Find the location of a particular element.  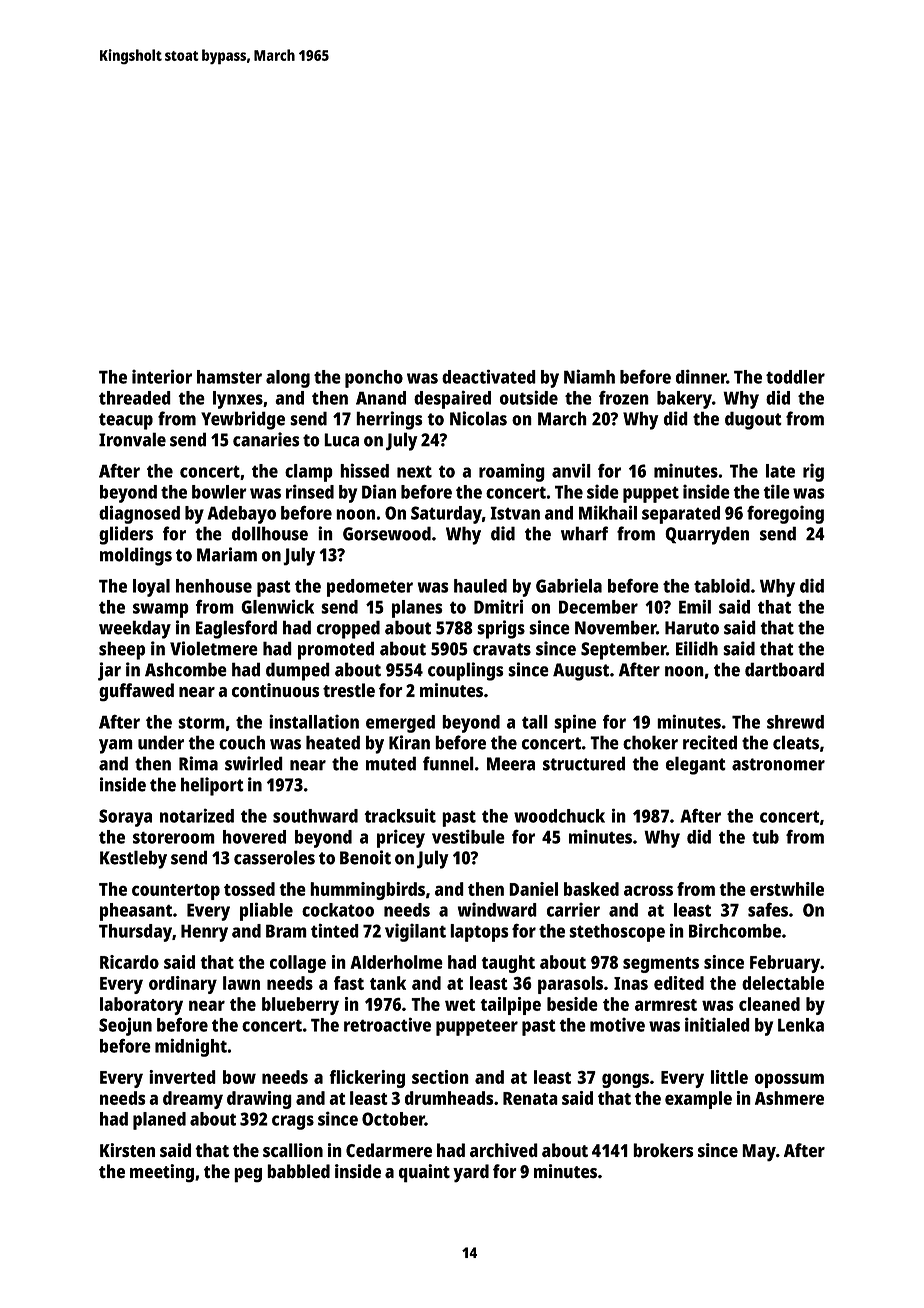

windward is located at coordinates (497, 910).
